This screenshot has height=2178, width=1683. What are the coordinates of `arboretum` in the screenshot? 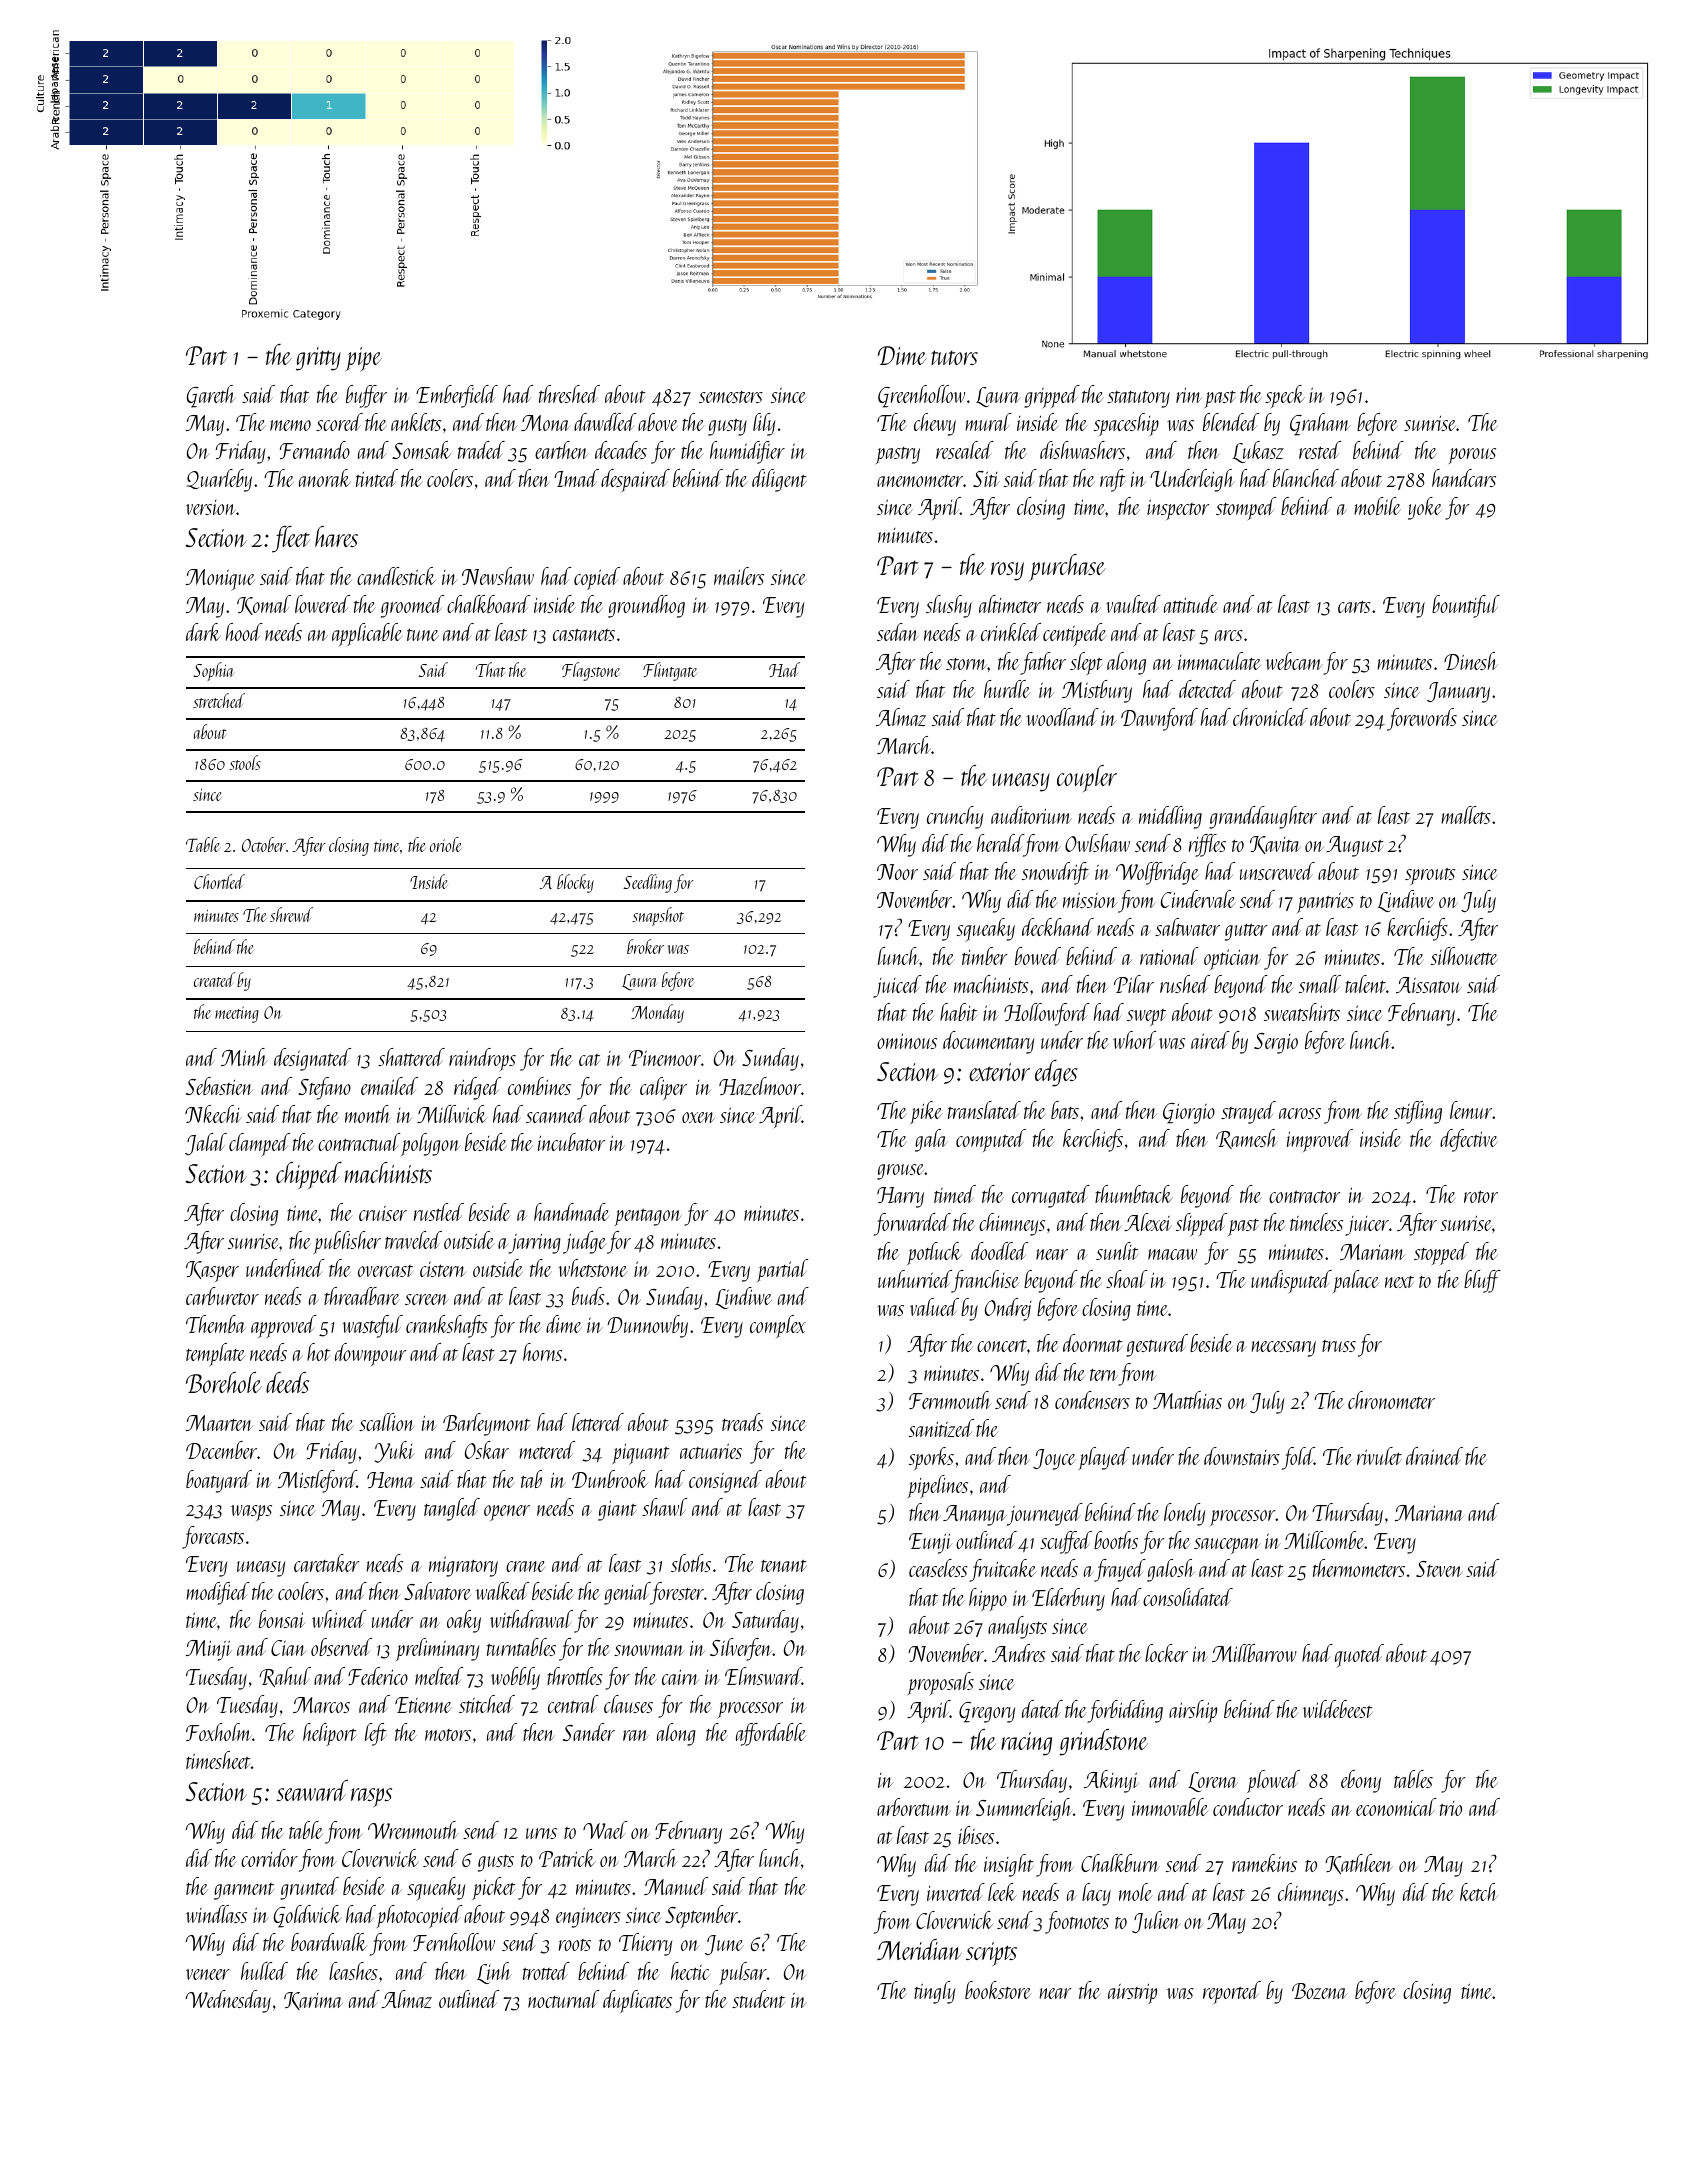 It's located at (914, 1807).
